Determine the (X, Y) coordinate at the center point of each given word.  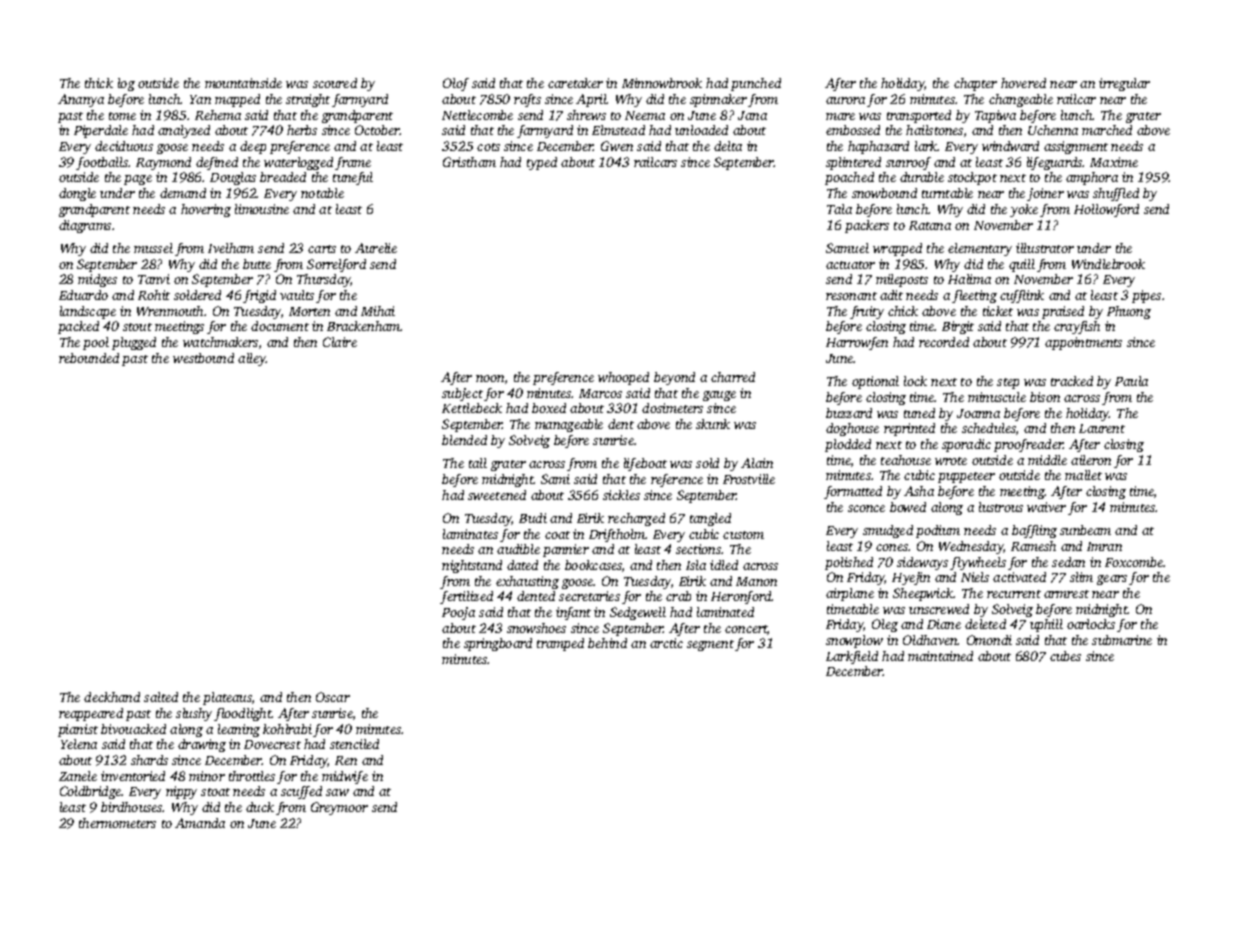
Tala (839, 209)
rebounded (89, 358)
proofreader (1028, 445)
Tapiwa (995, 116)
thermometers (117, 823)
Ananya (81, 100)
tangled (710, 519)
